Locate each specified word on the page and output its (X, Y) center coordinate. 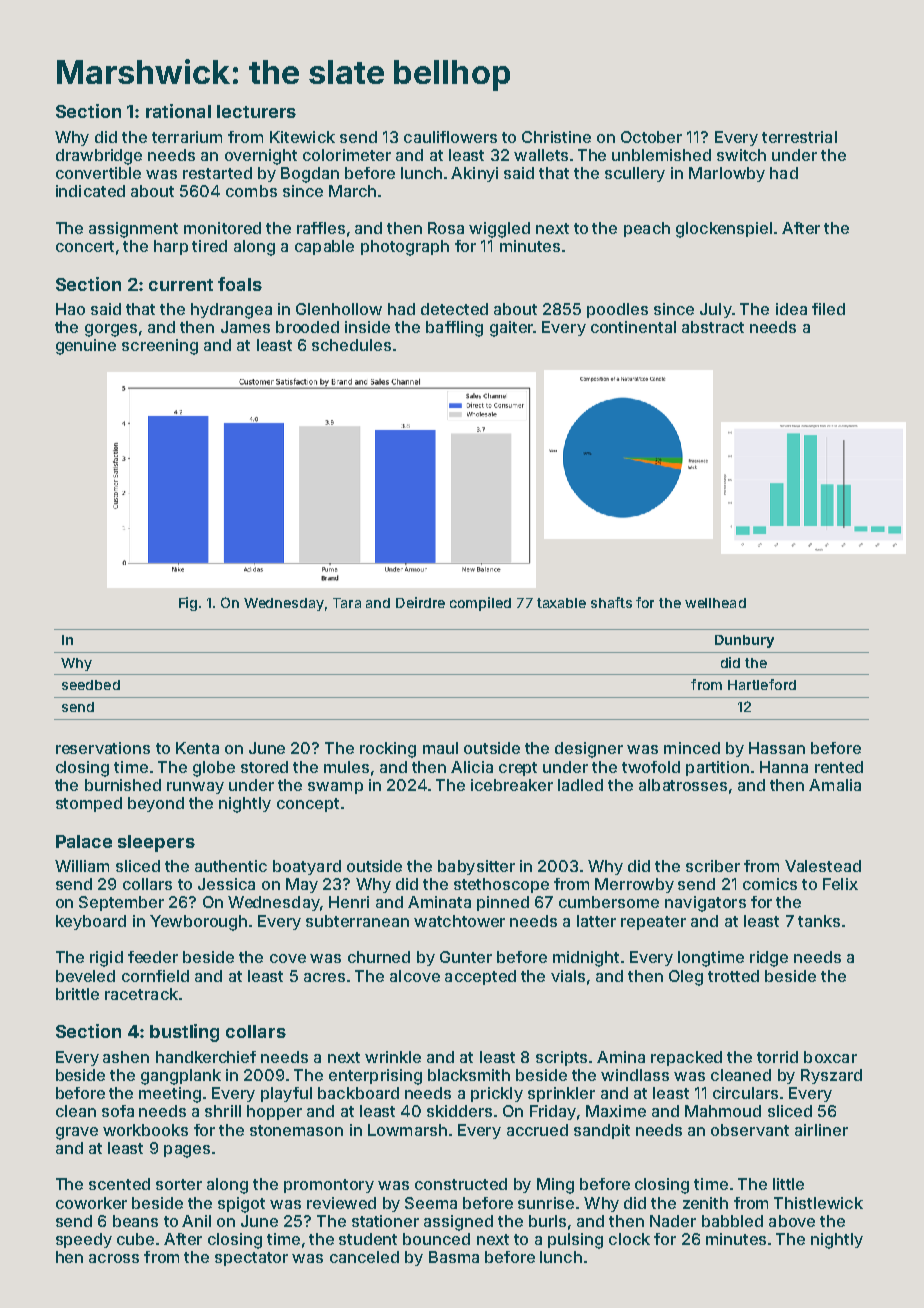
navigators (705, 904)
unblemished (661, 155)
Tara (347, 603)
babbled (732, 1221)
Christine (556, 137)
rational (178, 111)
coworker (91, 1203)
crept (518, 769)
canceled (364, 1257)
